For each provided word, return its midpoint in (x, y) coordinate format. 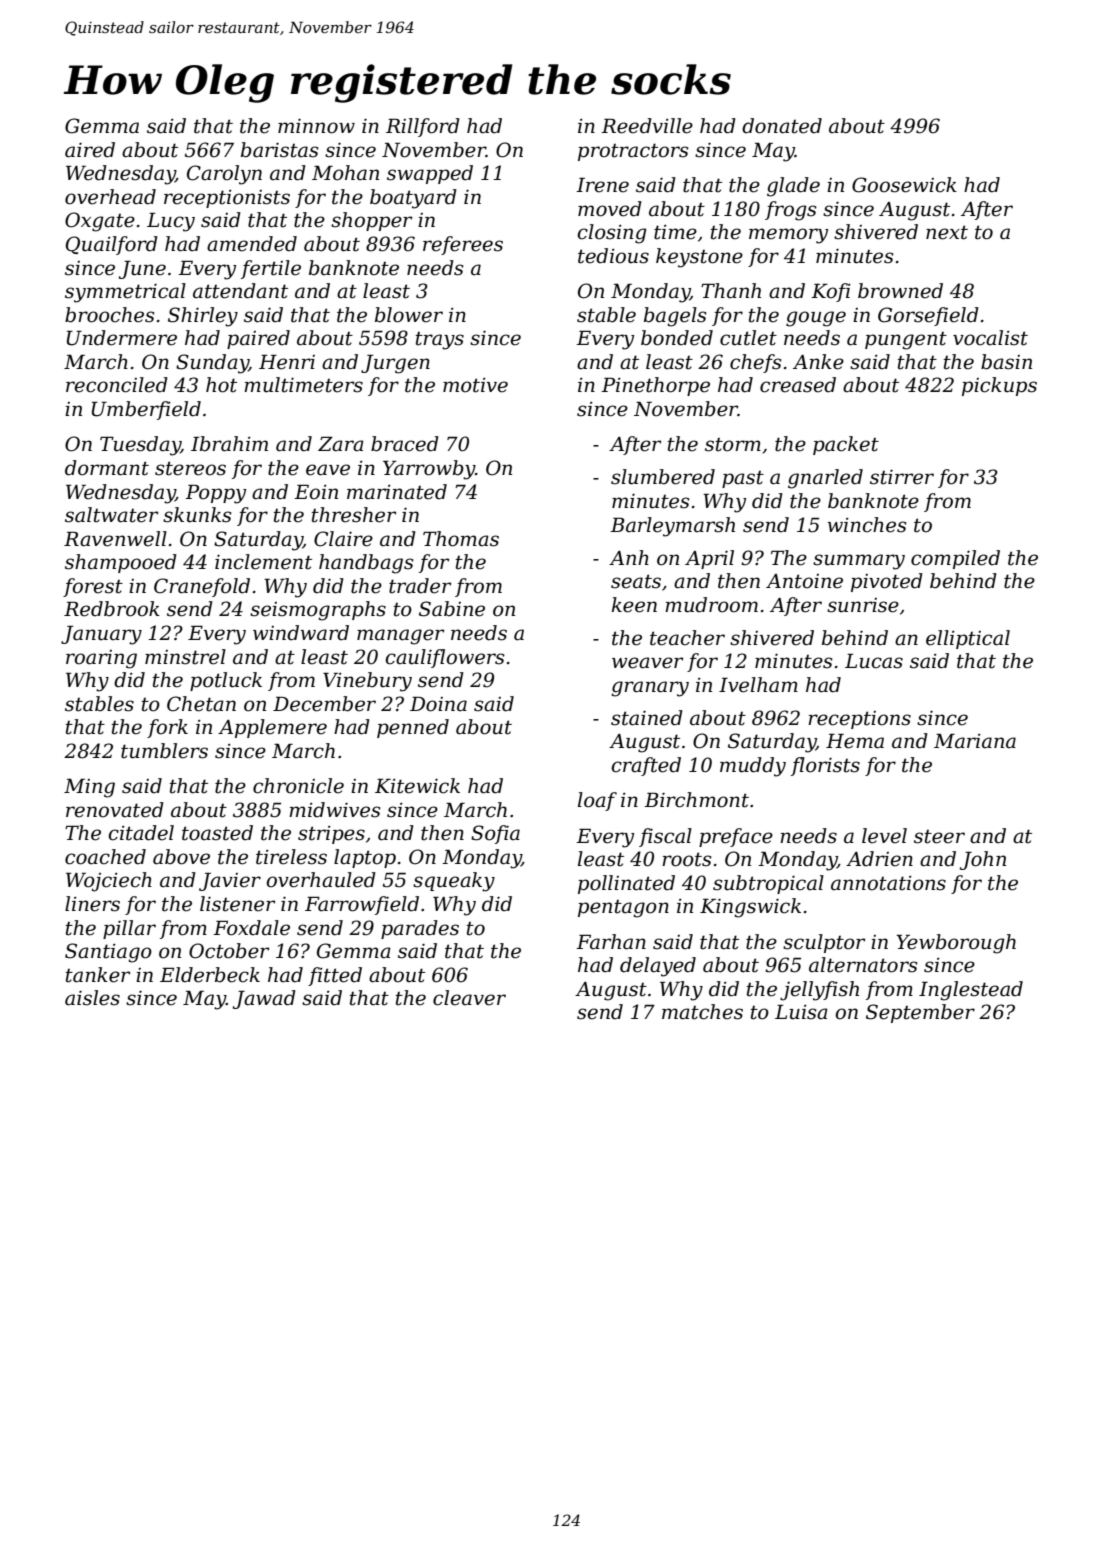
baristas (279, 150)
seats (636, 581)
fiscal (665, 837)
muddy (753, 767)
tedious (613, 256)
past (743, 479)
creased (798, 385)
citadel (141, 833)
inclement (263, 562)
